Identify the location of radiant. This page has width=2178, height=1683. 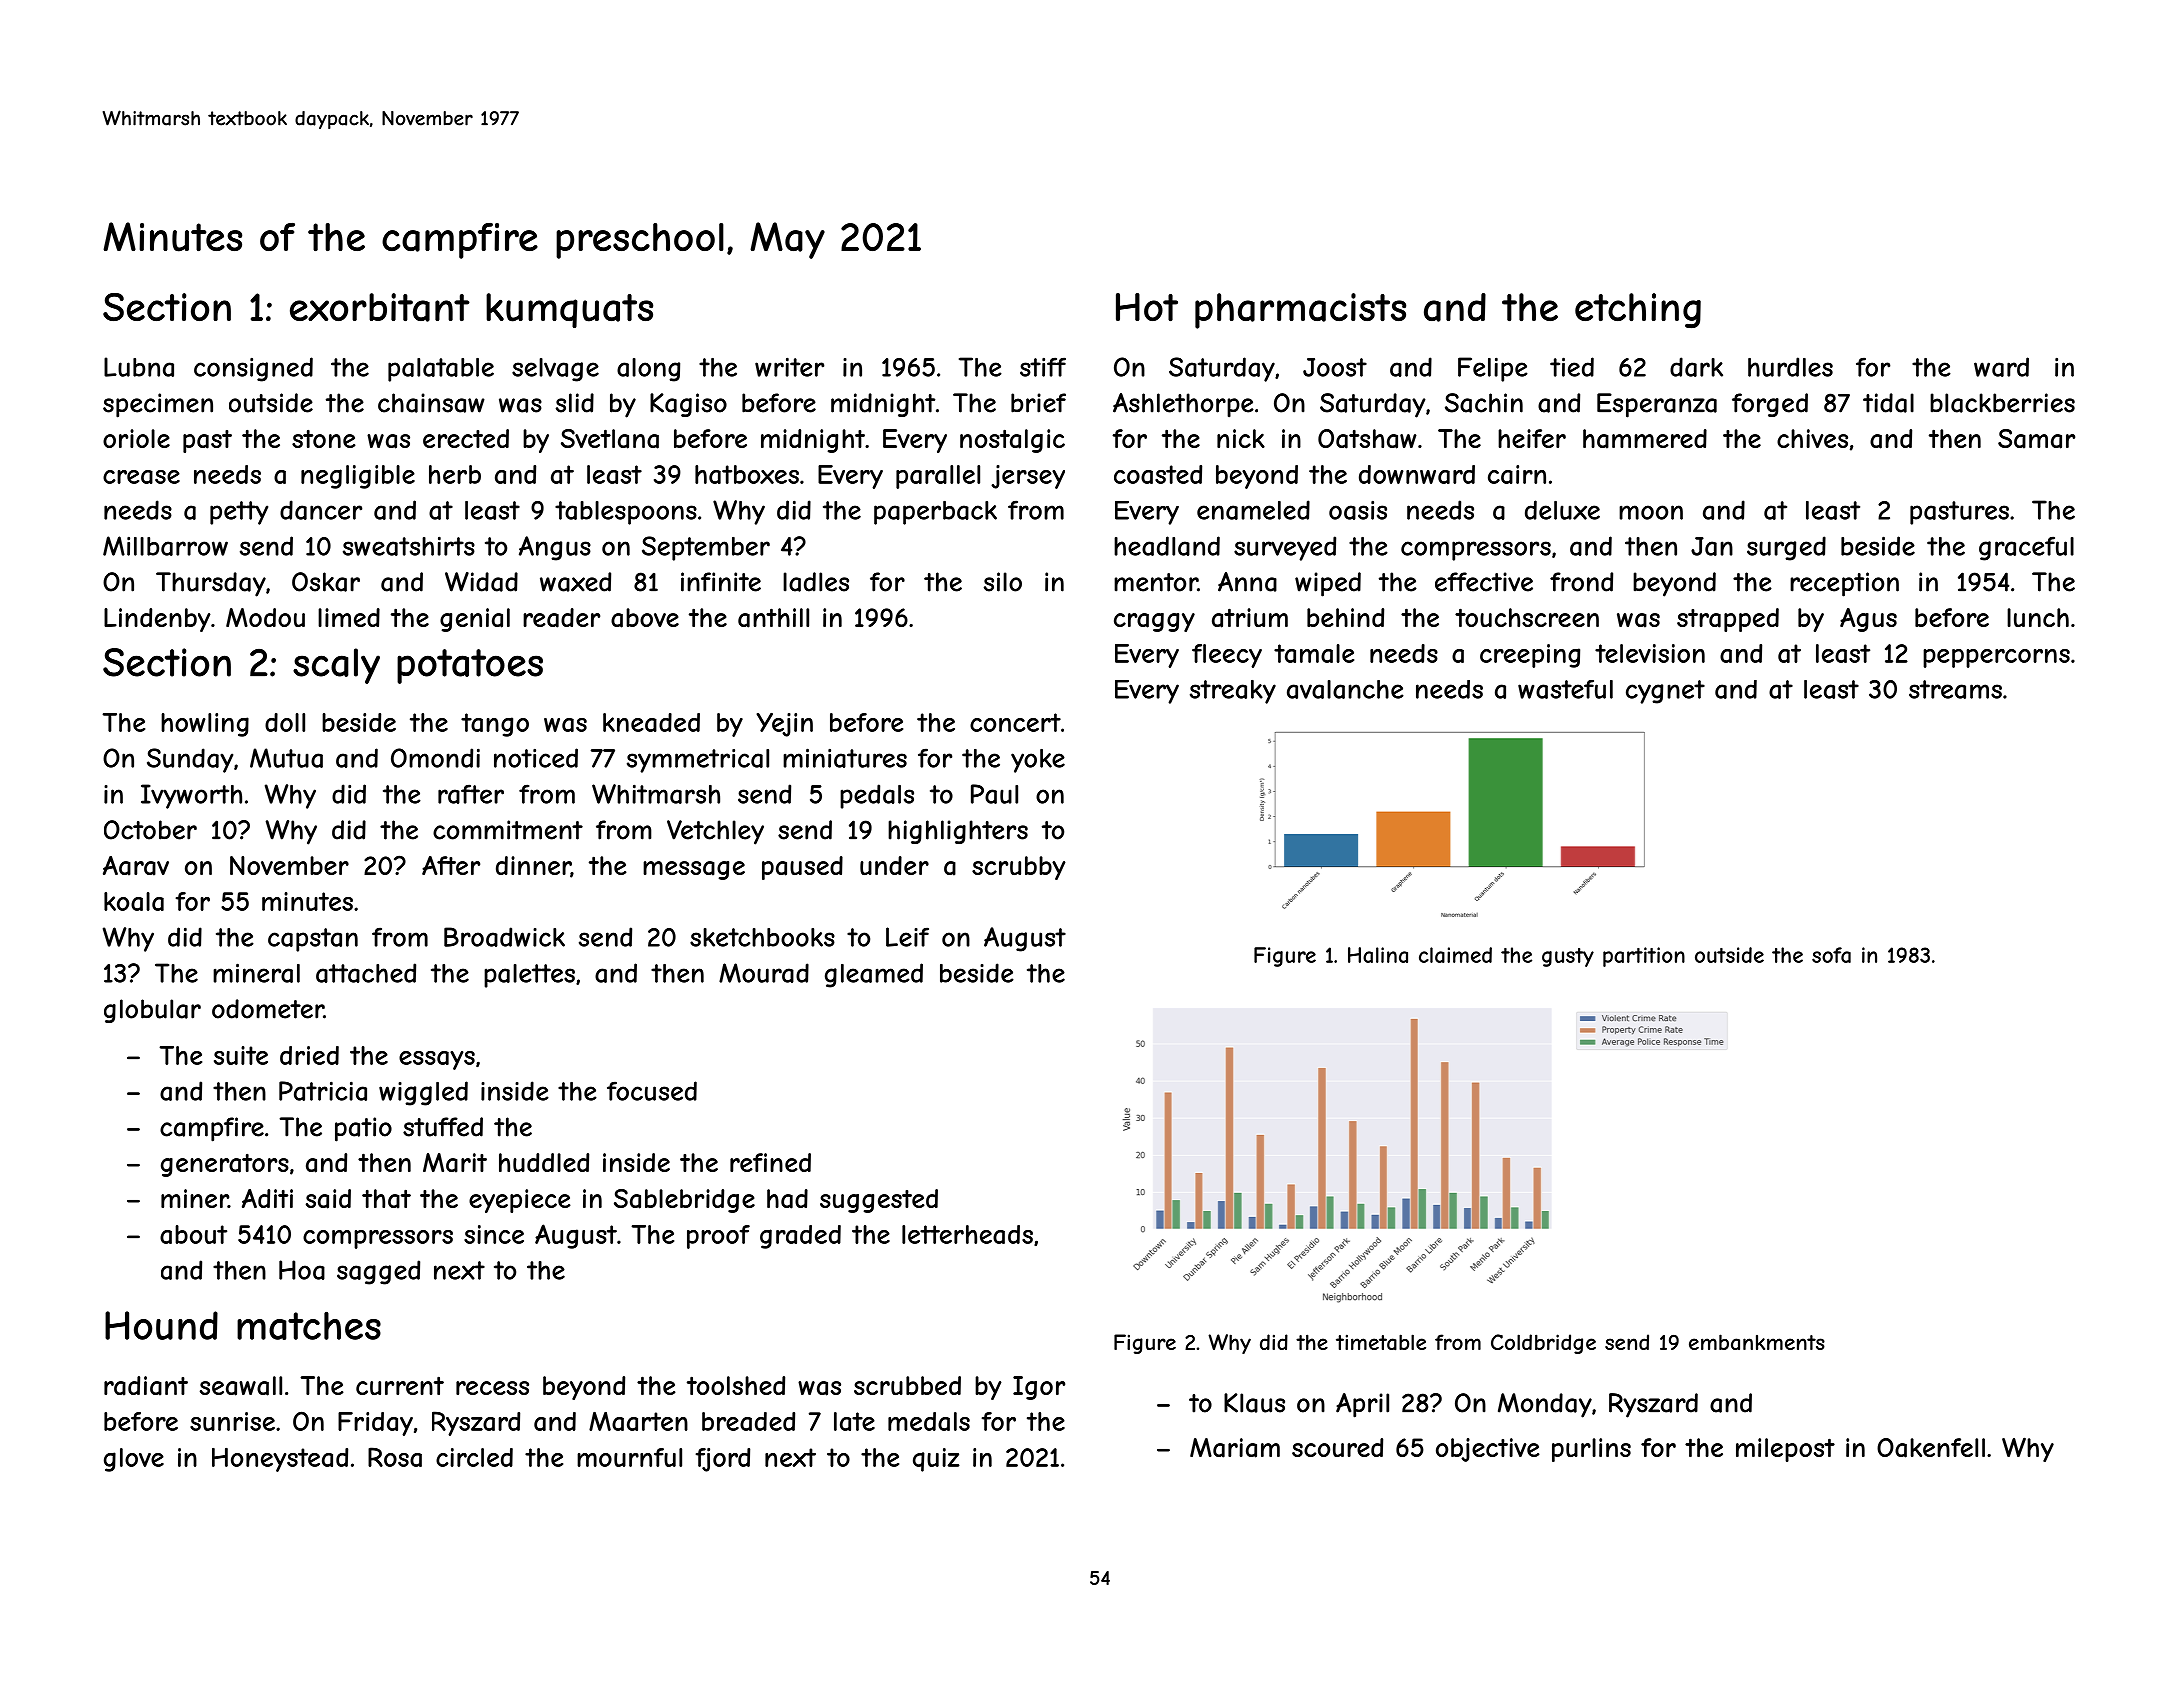
(146, 1386).
